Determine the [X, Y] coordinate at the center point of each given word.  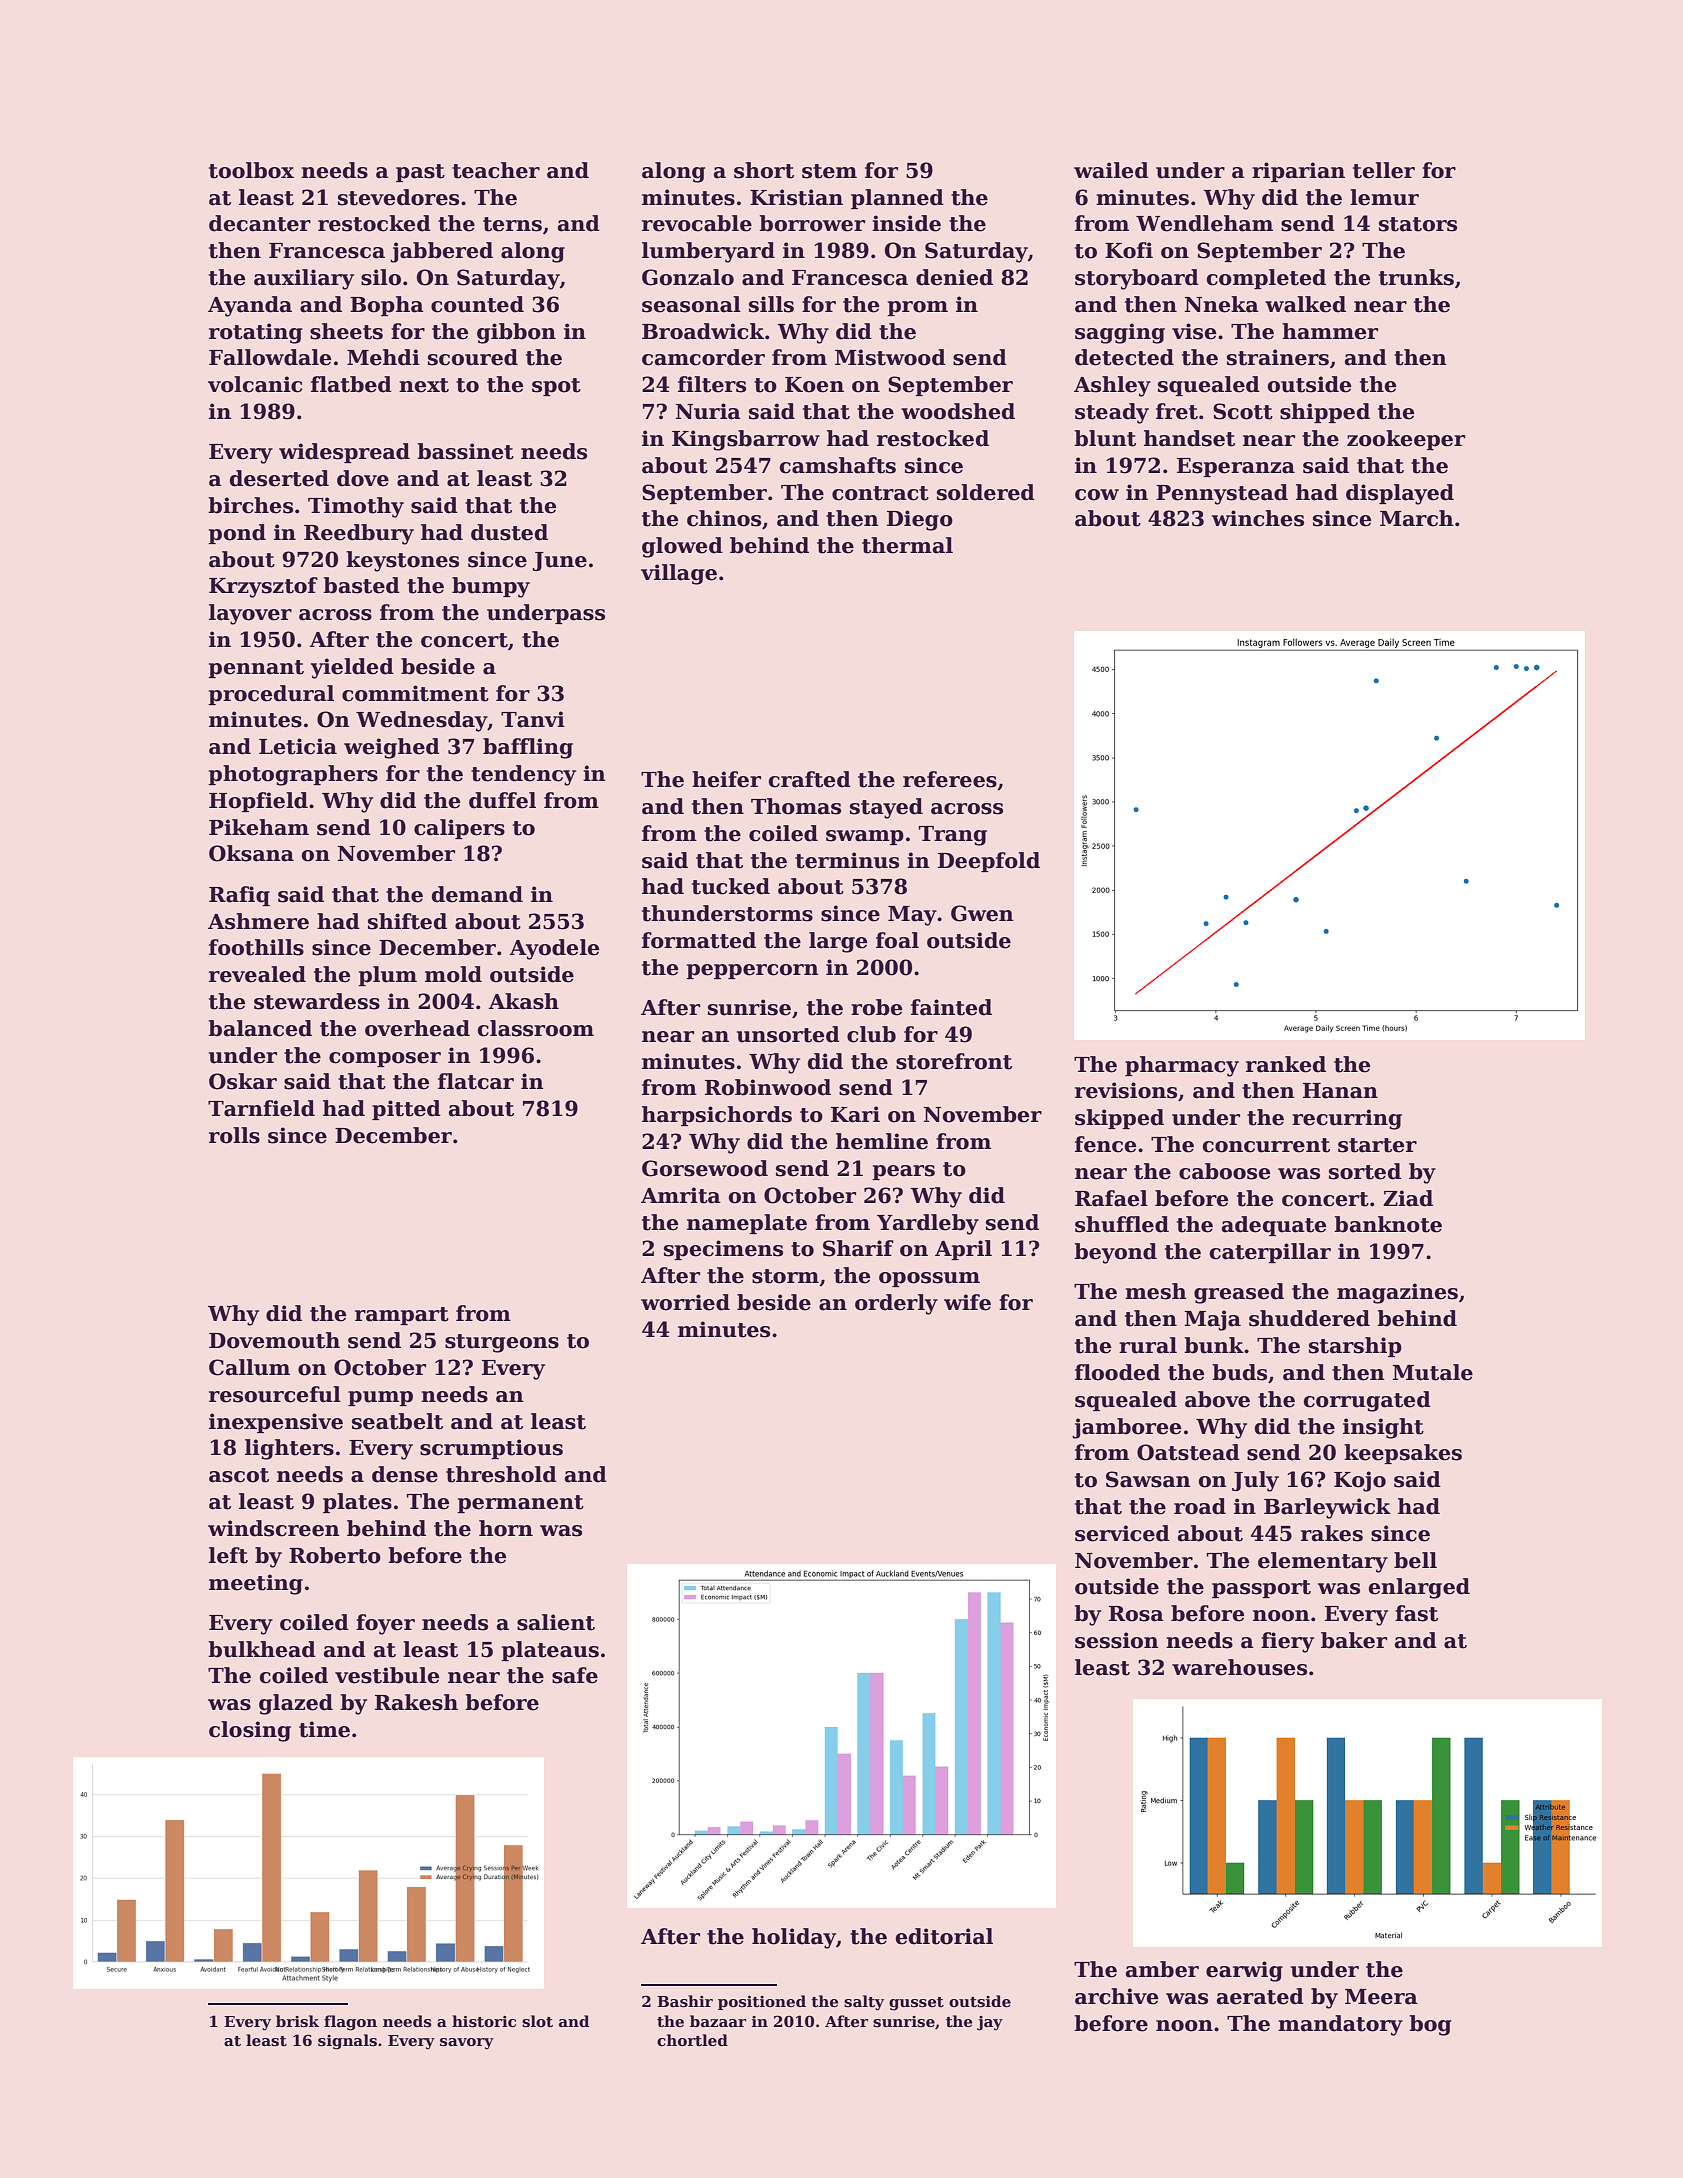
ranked [1286, 1064]
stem [829, 171]
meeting [256, 1584]
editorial [944, 1936]
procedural [271, 695]
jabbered [441, 252]
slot [537, 2021]
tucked [731, 886]
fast [1416, 1613]
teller [1384, 170]
